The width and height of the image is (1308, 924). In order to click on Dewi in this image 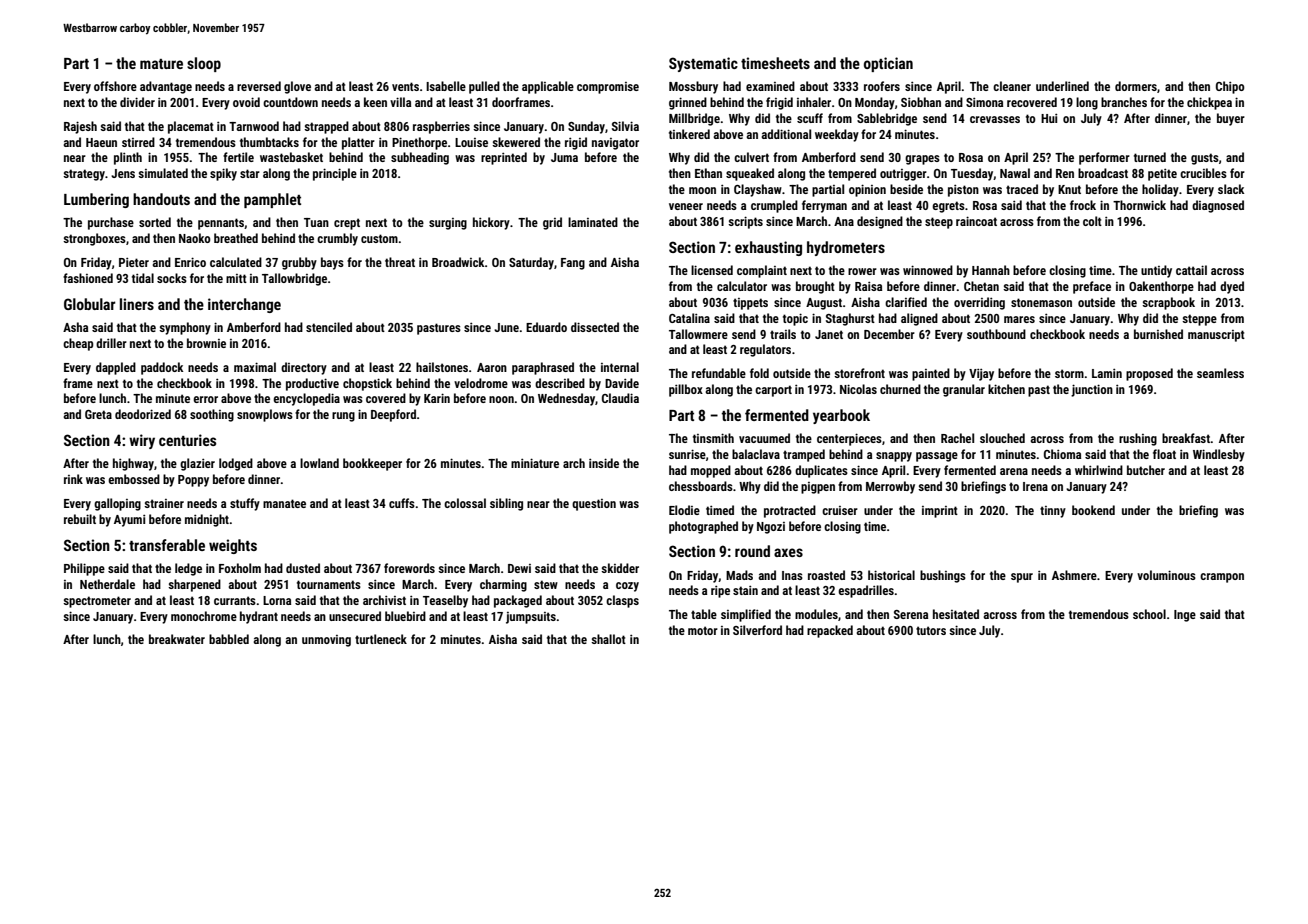, I will do `click(519, 568)`.
